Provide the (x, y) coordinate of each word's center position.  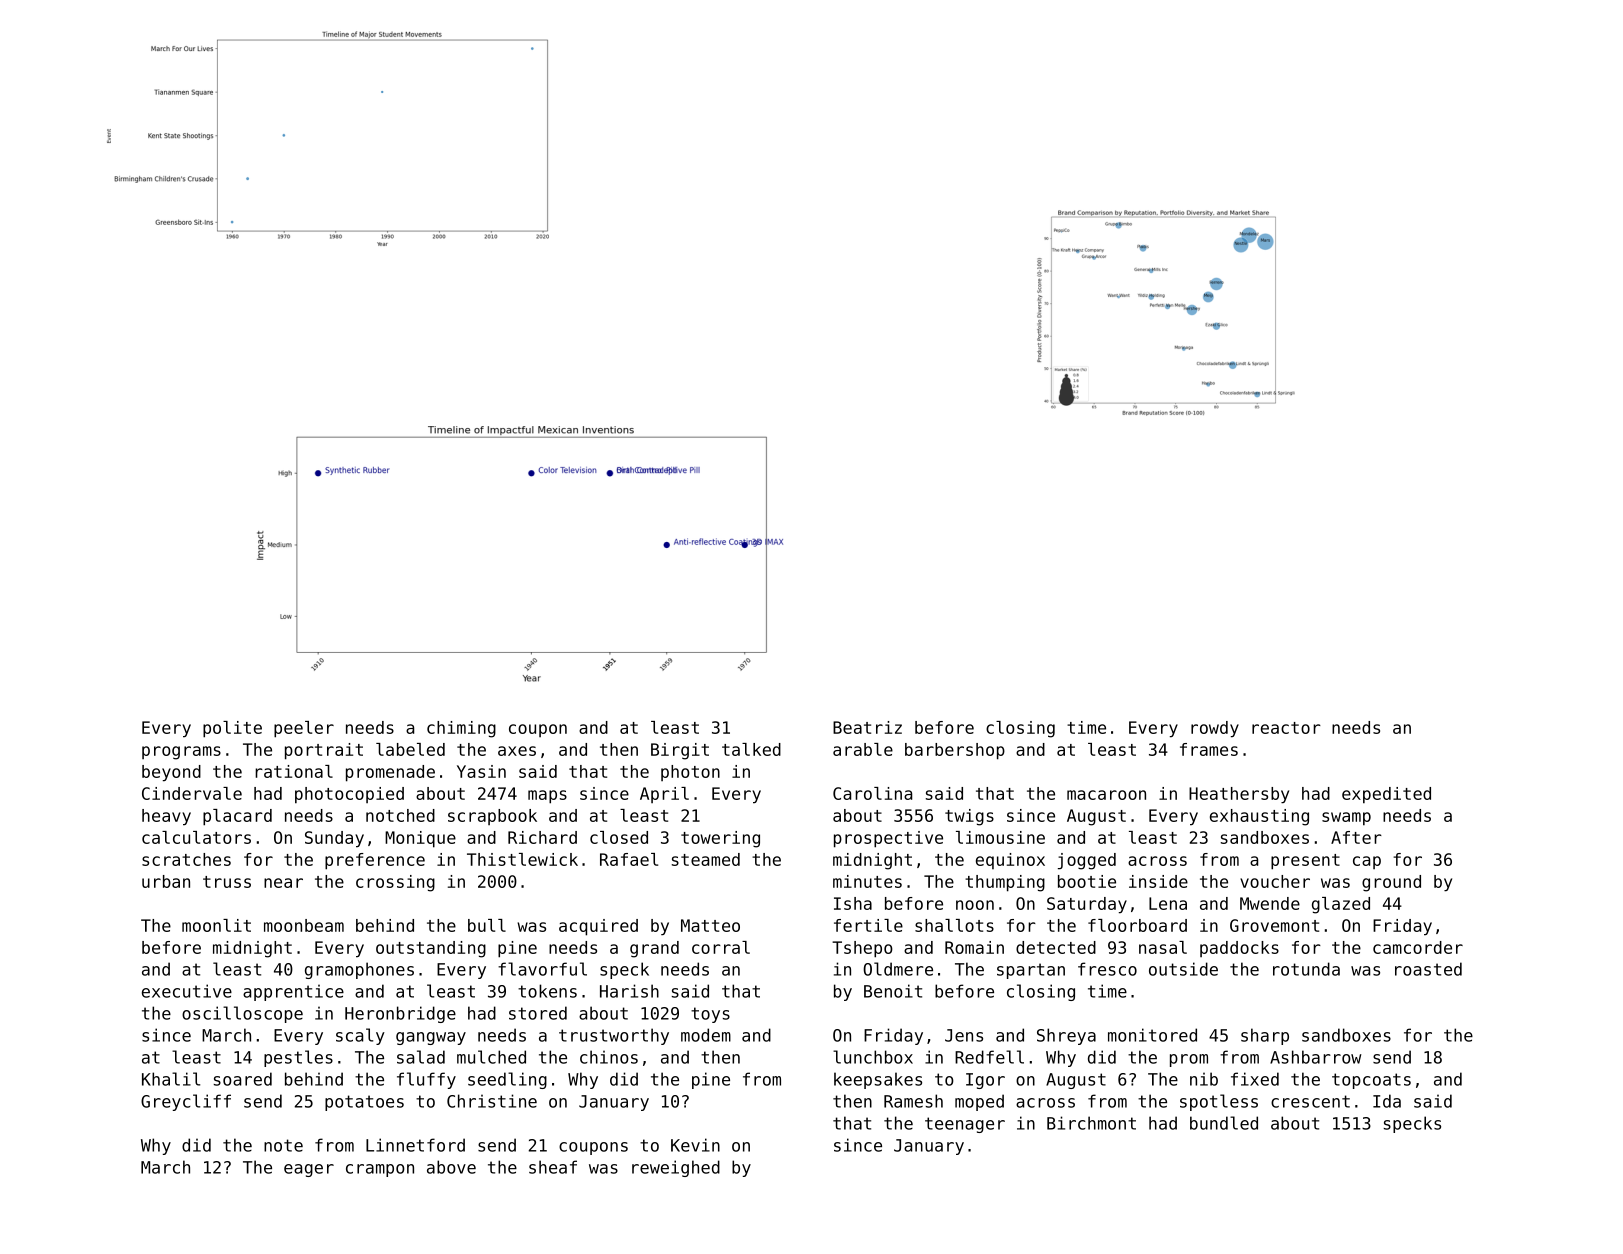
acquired (598, 927)
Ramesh (913, 1101)
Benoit (893, 991)
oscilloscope (242, 1014)
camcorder (1418, 947)
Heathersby (1239, 795)
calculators (196, 837)
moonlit (216, 925)
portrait (324, 751)
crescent (1310, 1101)
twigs (969, 817)
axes (517, 751)
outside (1183, 969)
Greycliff (186, 1102)
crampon (380, 1170)
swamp (1346, 818)
